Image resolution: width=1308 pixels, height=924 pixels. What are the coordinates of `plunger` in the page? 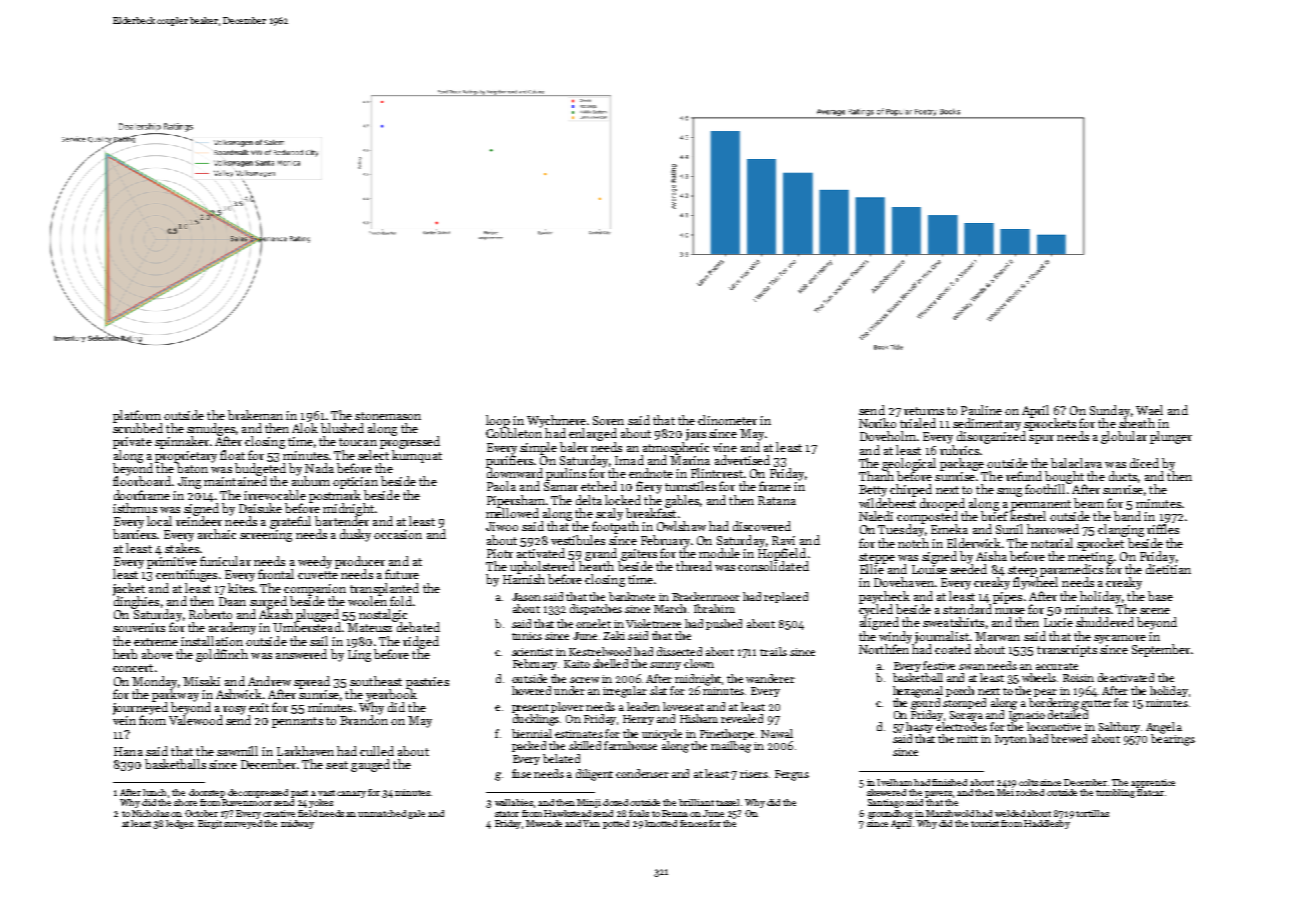 It's located at (1171, 437).
